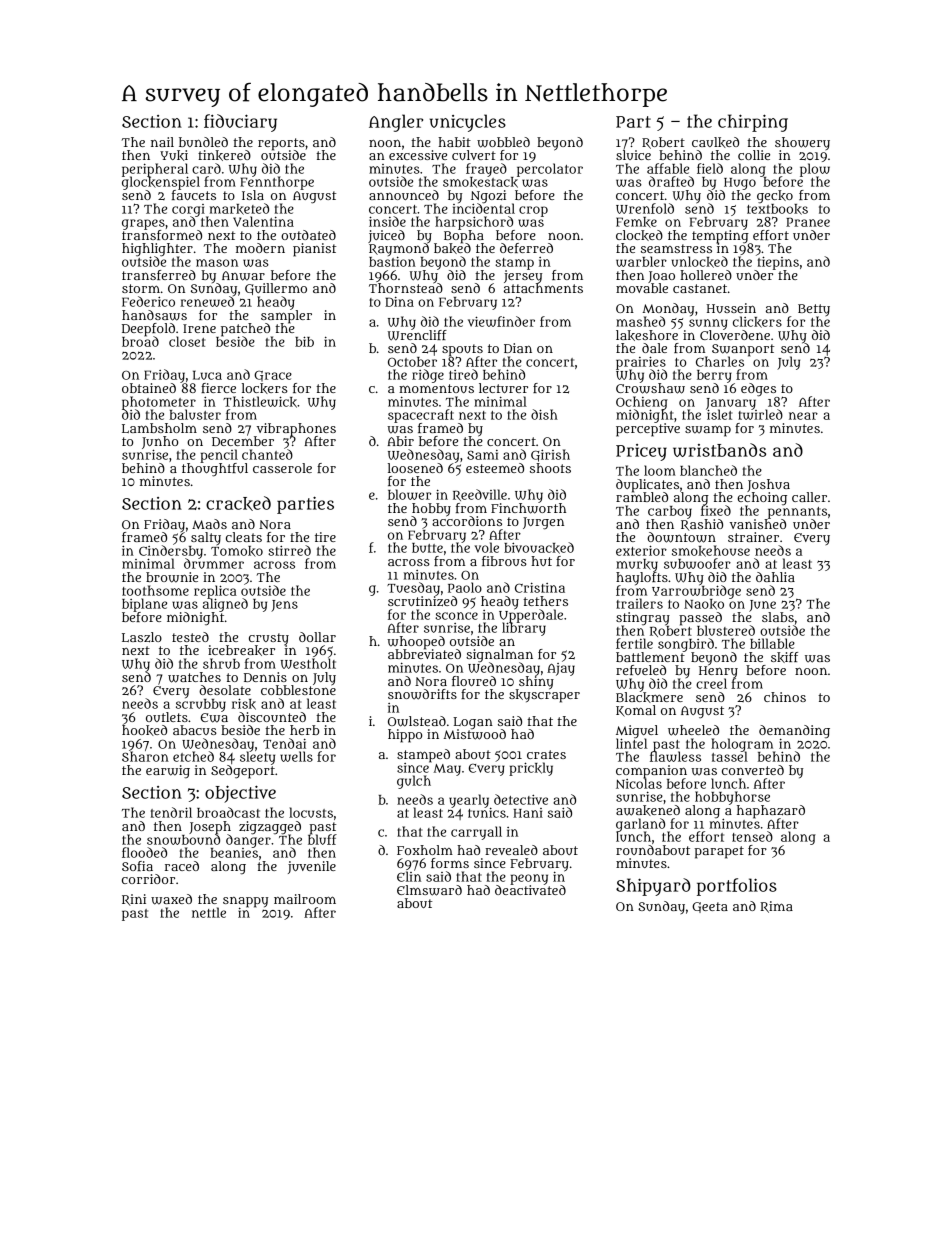 This screenshot has width=952, height=1233. What do you see at coordinates (716, 510) in the screenshot?
I see `fixed` at bounding box center [716, 510].
